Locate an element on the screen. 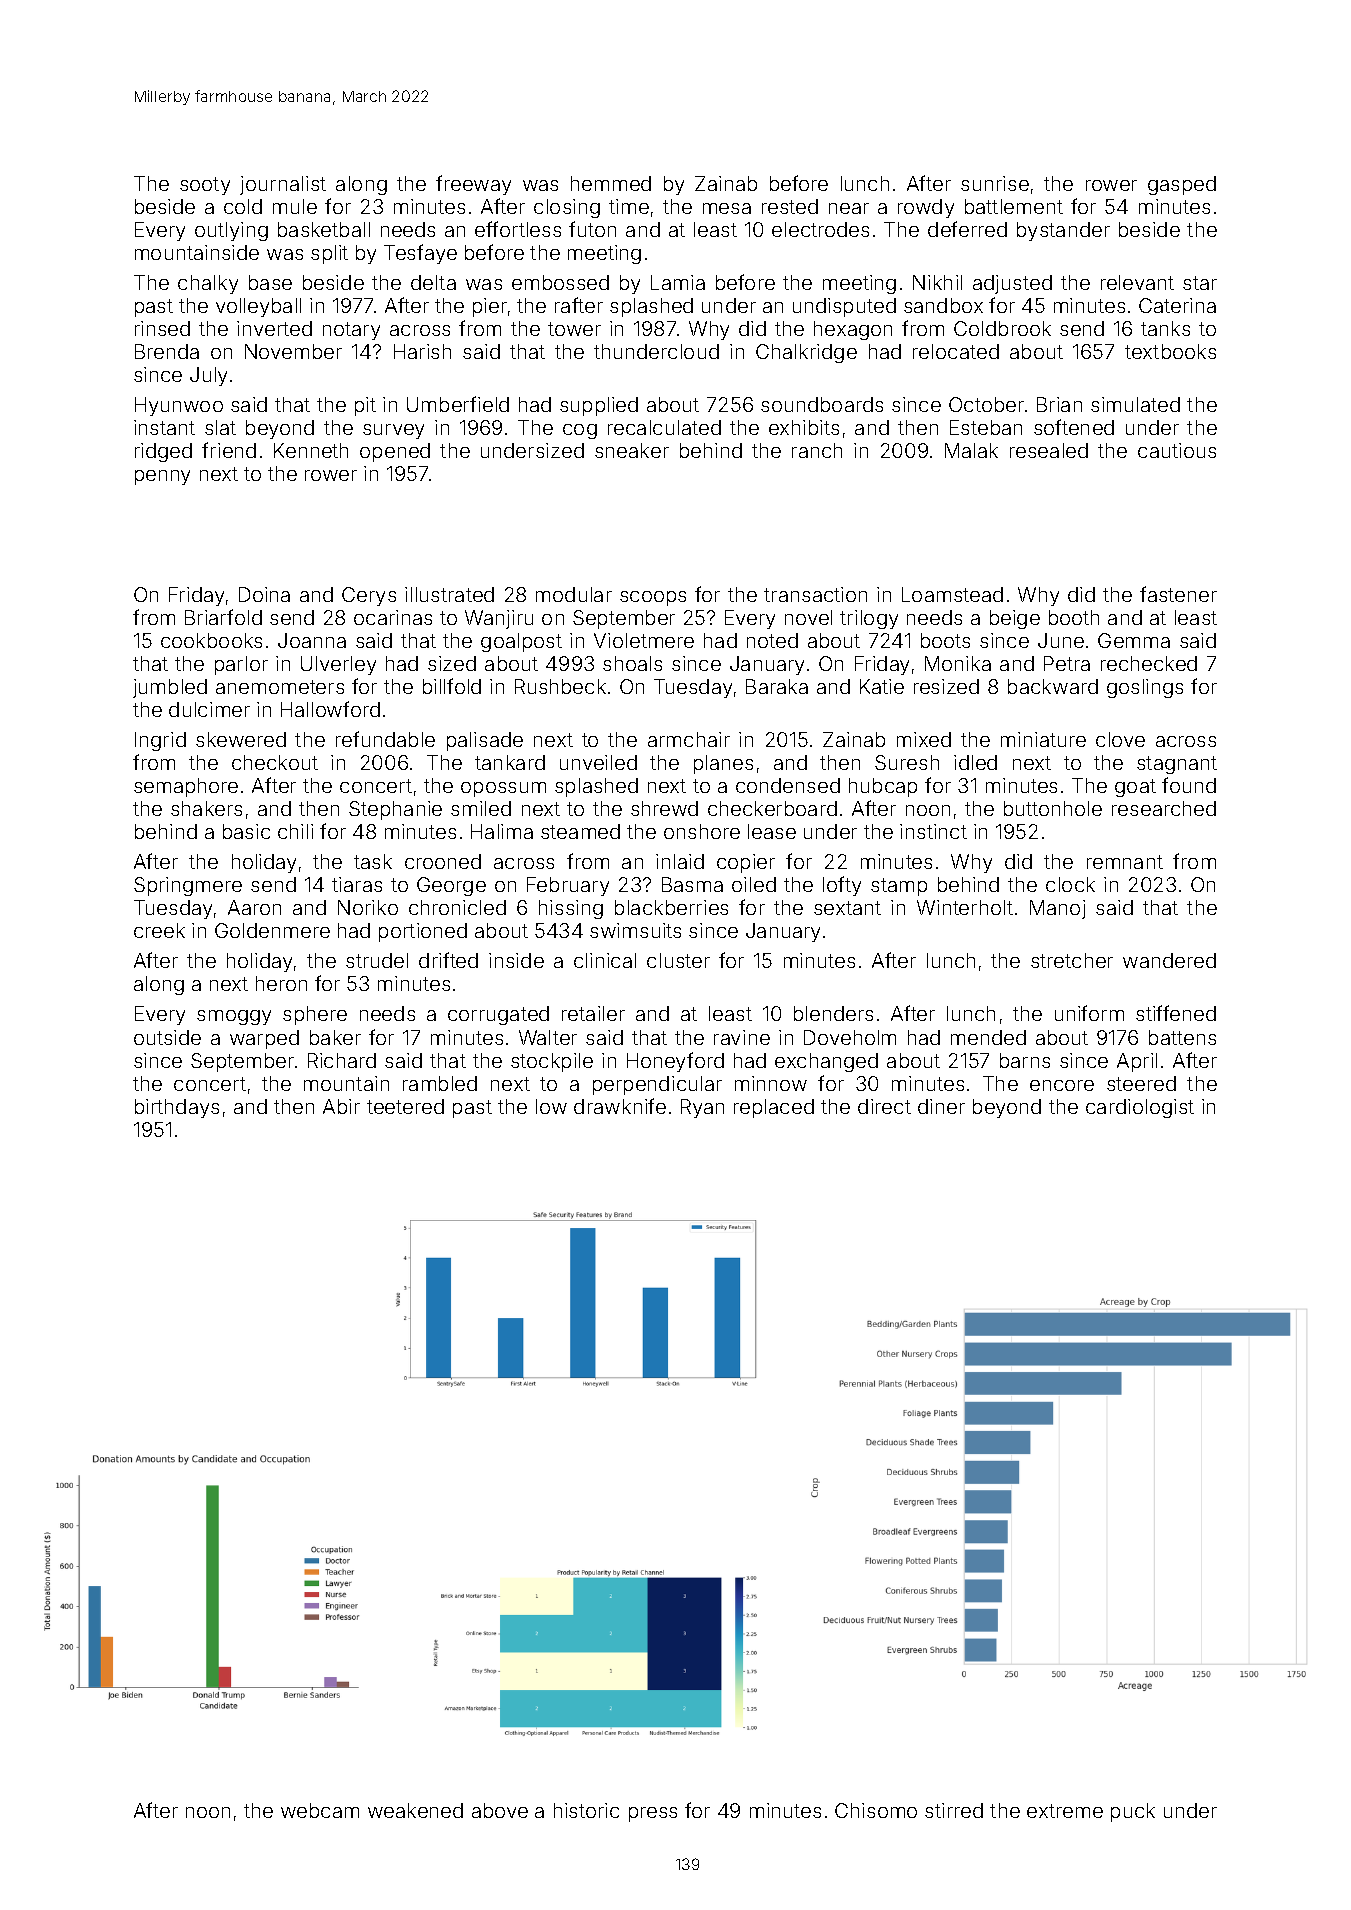 Image resolution: width=1351 pixels, height=1910 pixels. Ryan is located at coordinates (702, 1108).
